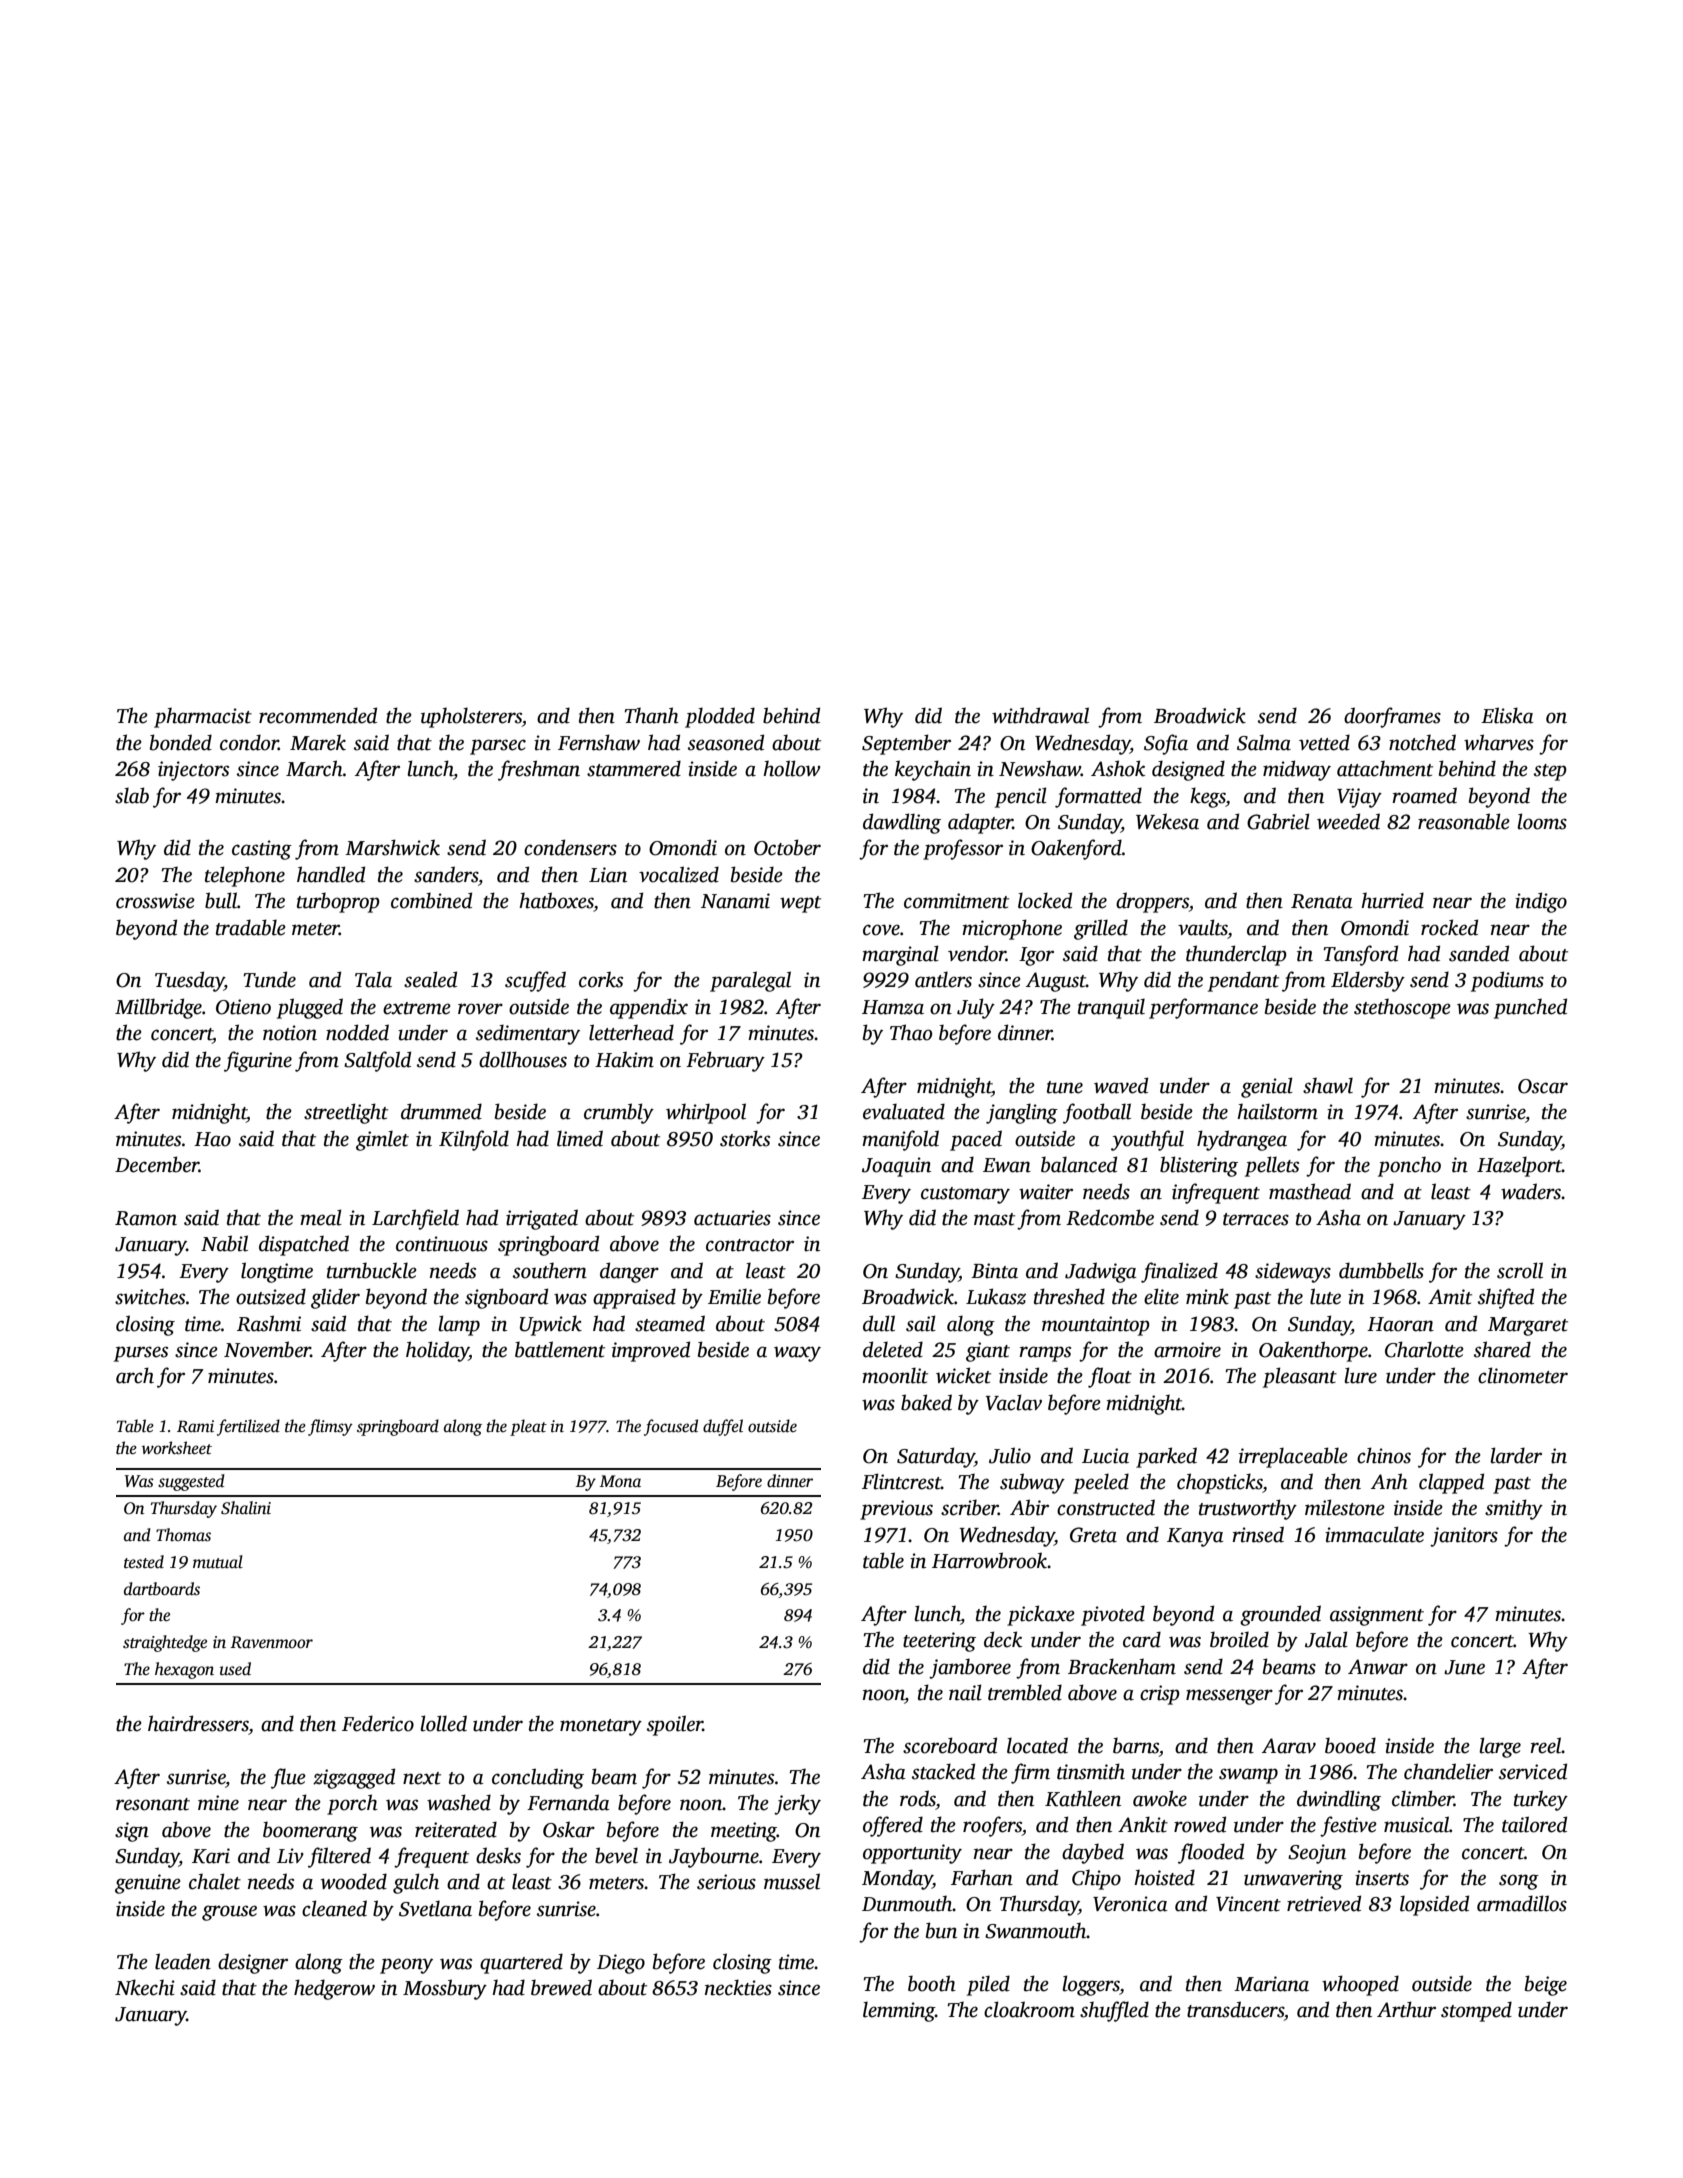 Image resolution: width=1683 pixels, height=2178 pixels. I want to click on mountaintop, so click(1096, 1326).
